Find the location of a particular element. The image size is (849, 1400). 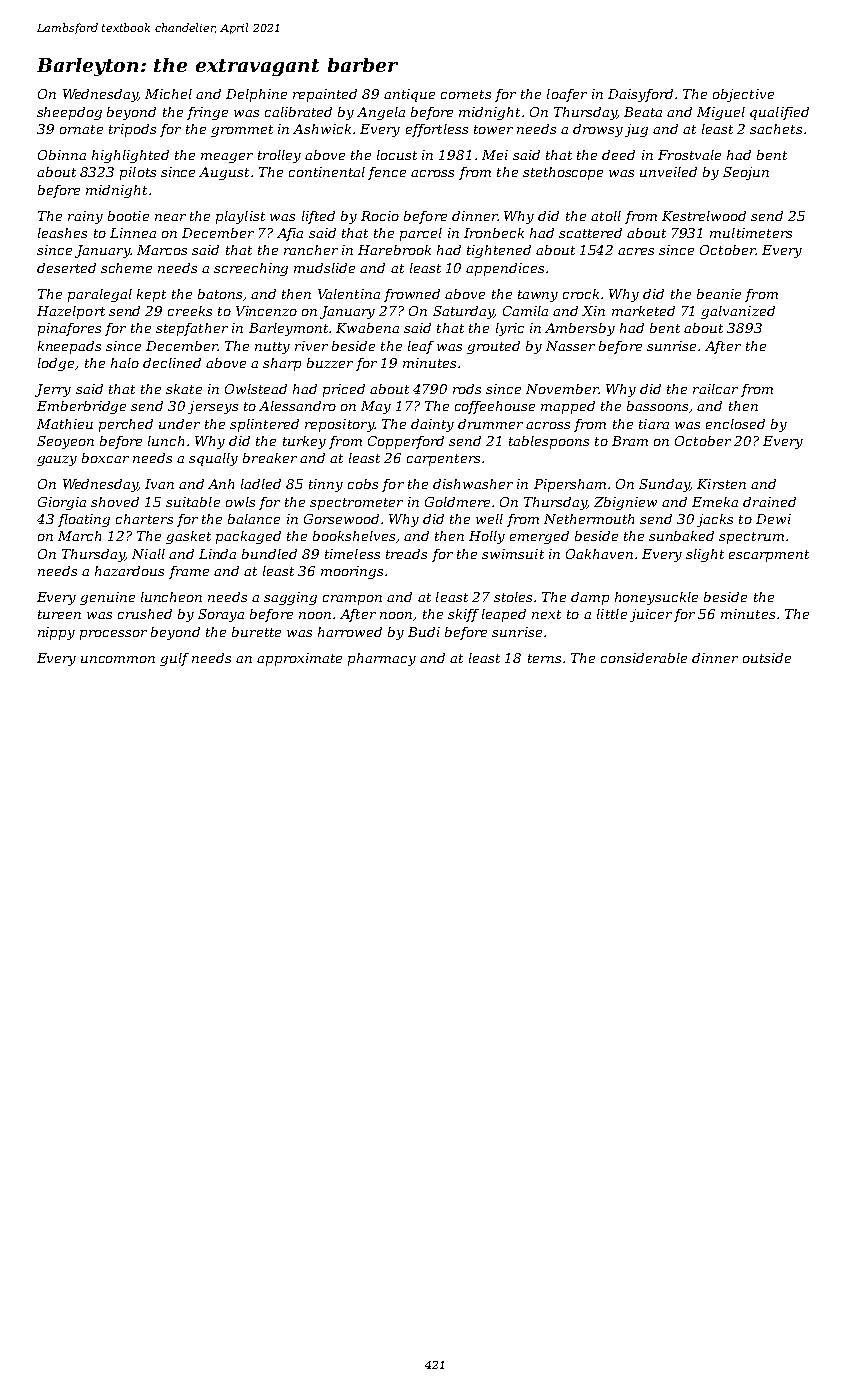

processor is located at coordinates (113, 635).
